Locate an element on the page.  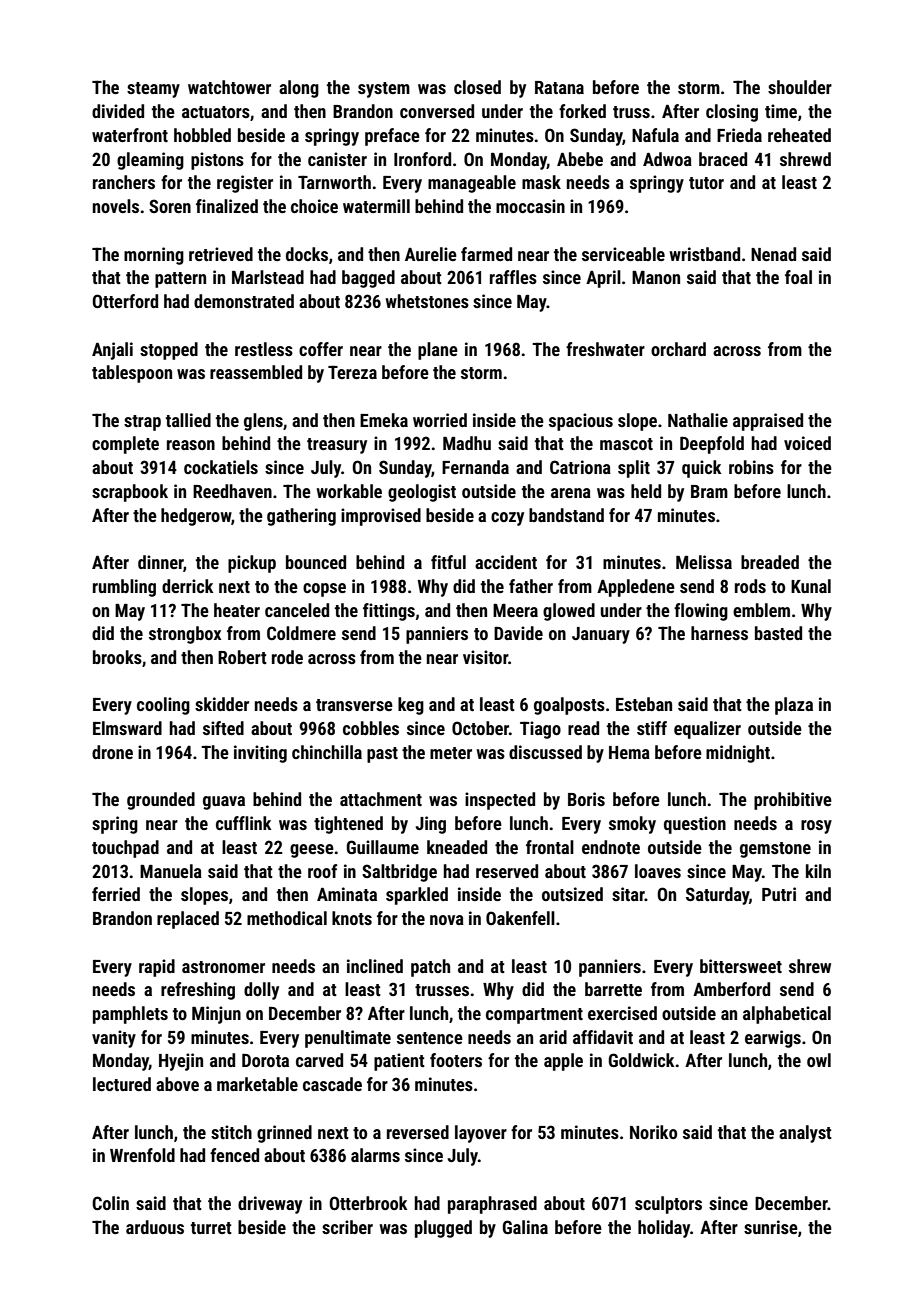
kiln is located at coordinates (818, 871).
